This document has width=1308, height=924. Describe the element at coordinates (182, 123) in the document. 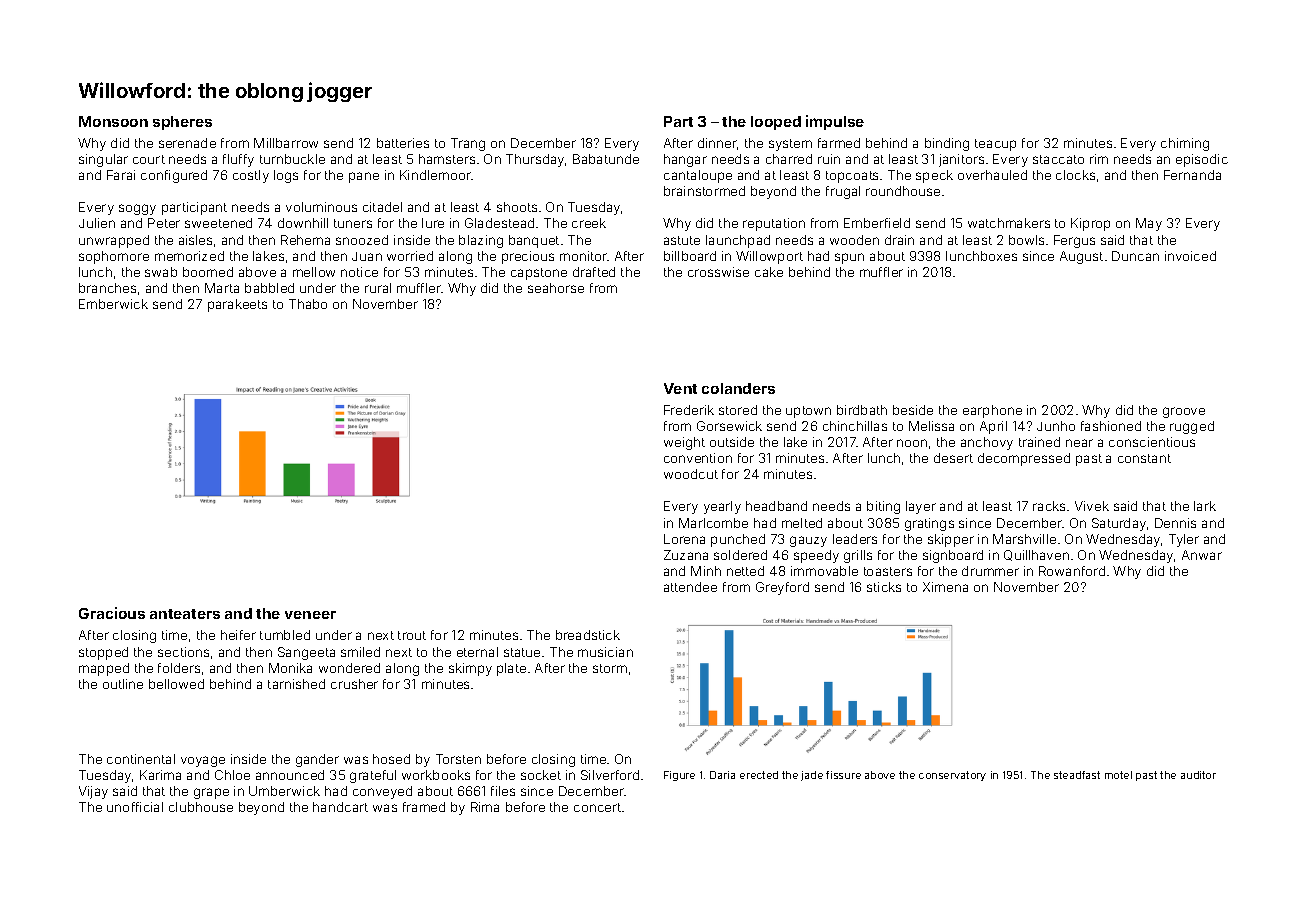

I see `spheres` at that location.
